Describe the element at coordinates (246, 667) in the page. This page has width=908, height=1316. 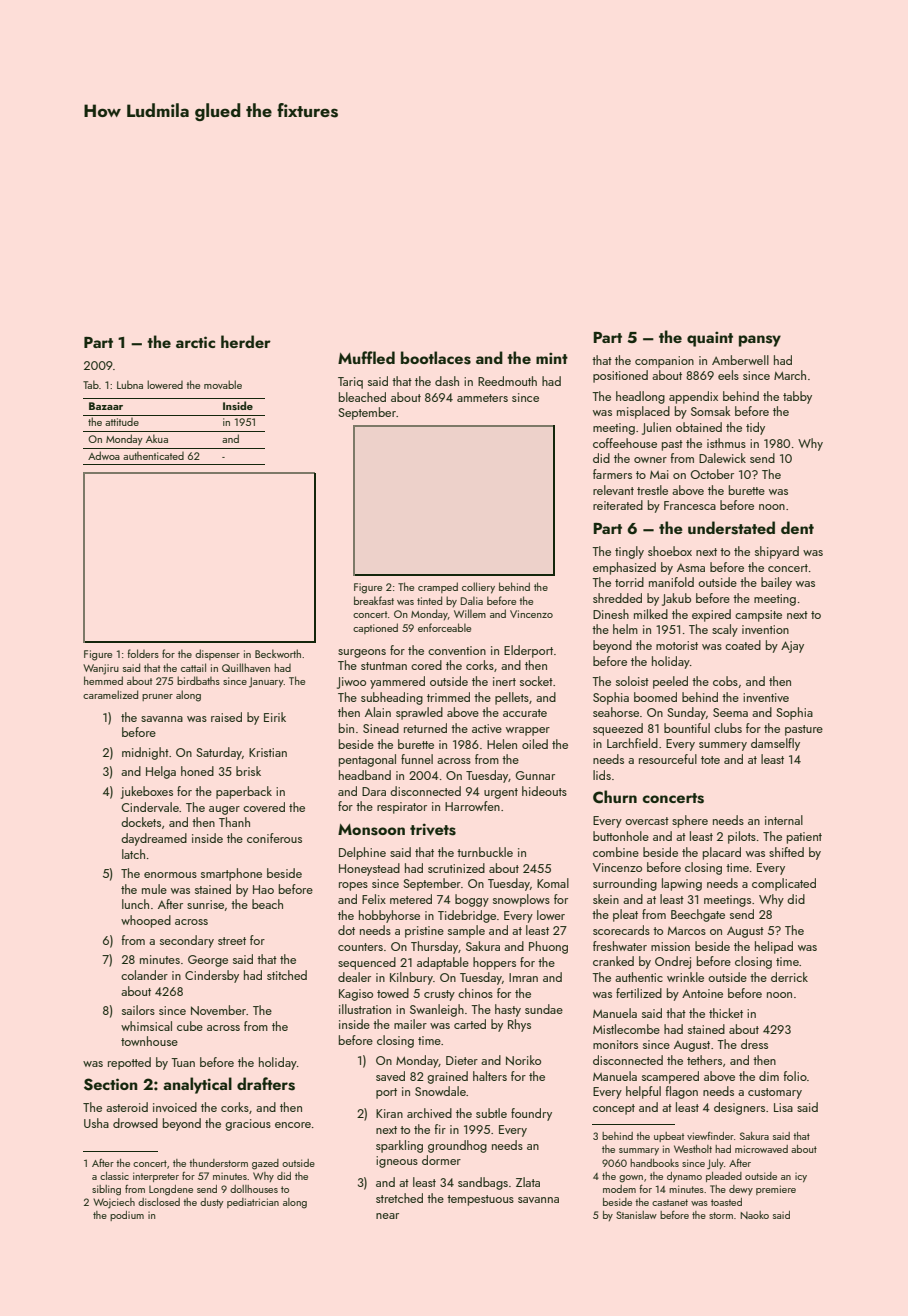
I see `Quillhaven` at that location.
